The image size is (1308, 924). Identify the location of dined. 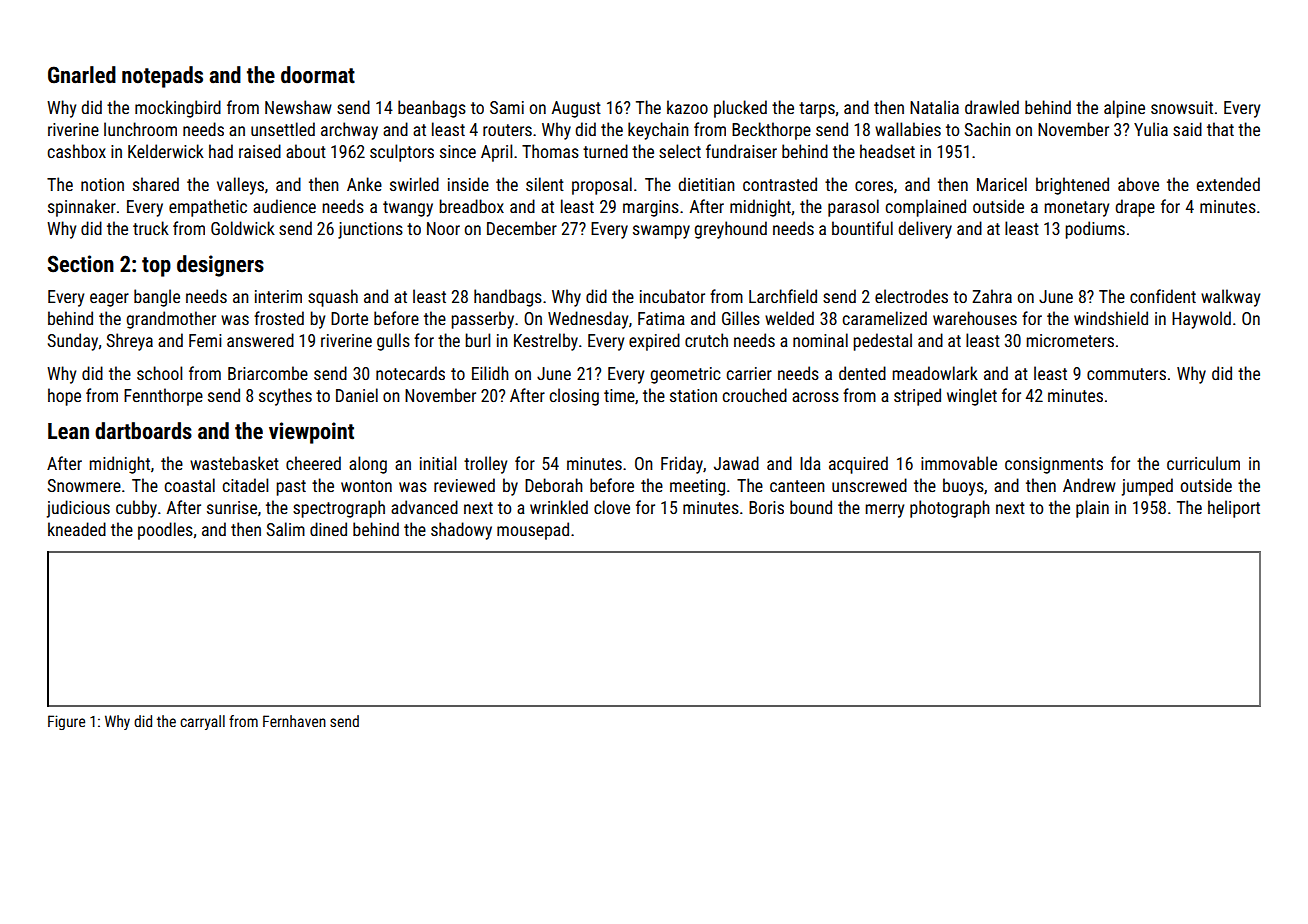
(328, 529).
